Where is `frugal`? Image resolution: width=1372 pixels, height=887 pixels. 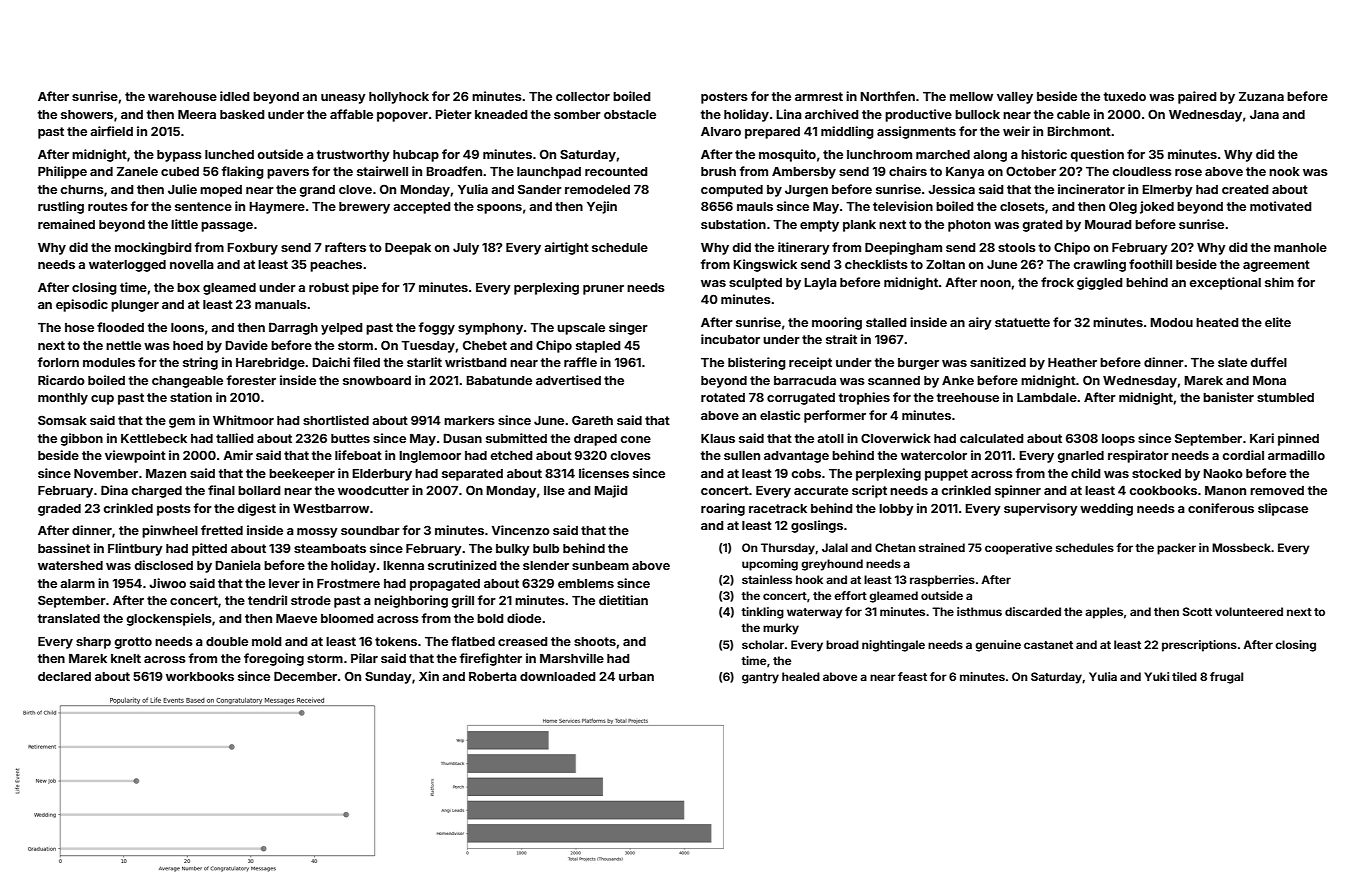
frugal is located at coordinates (1226, 678).
